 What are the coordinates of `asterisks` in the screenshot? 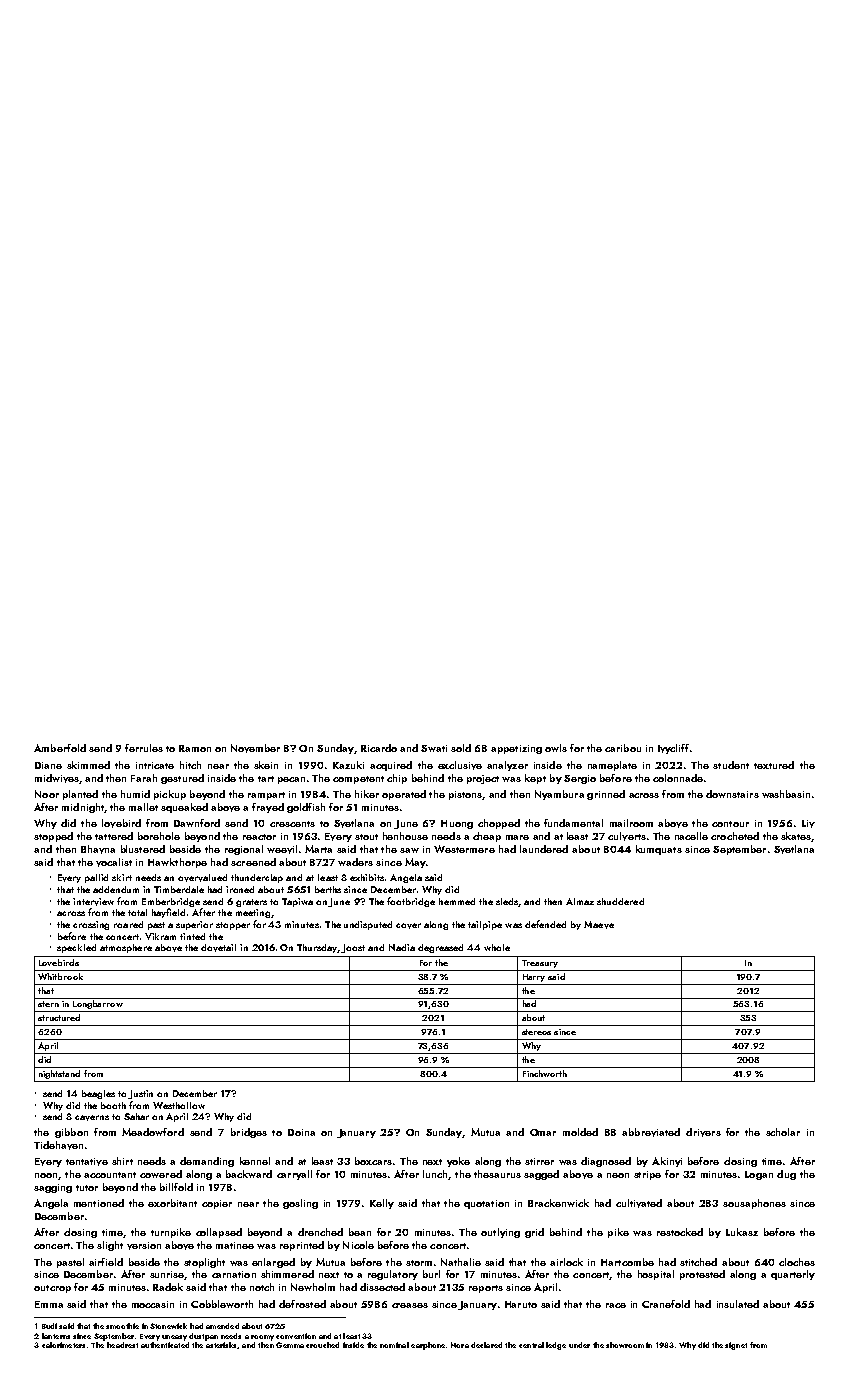 It's located at (222, 1345).
